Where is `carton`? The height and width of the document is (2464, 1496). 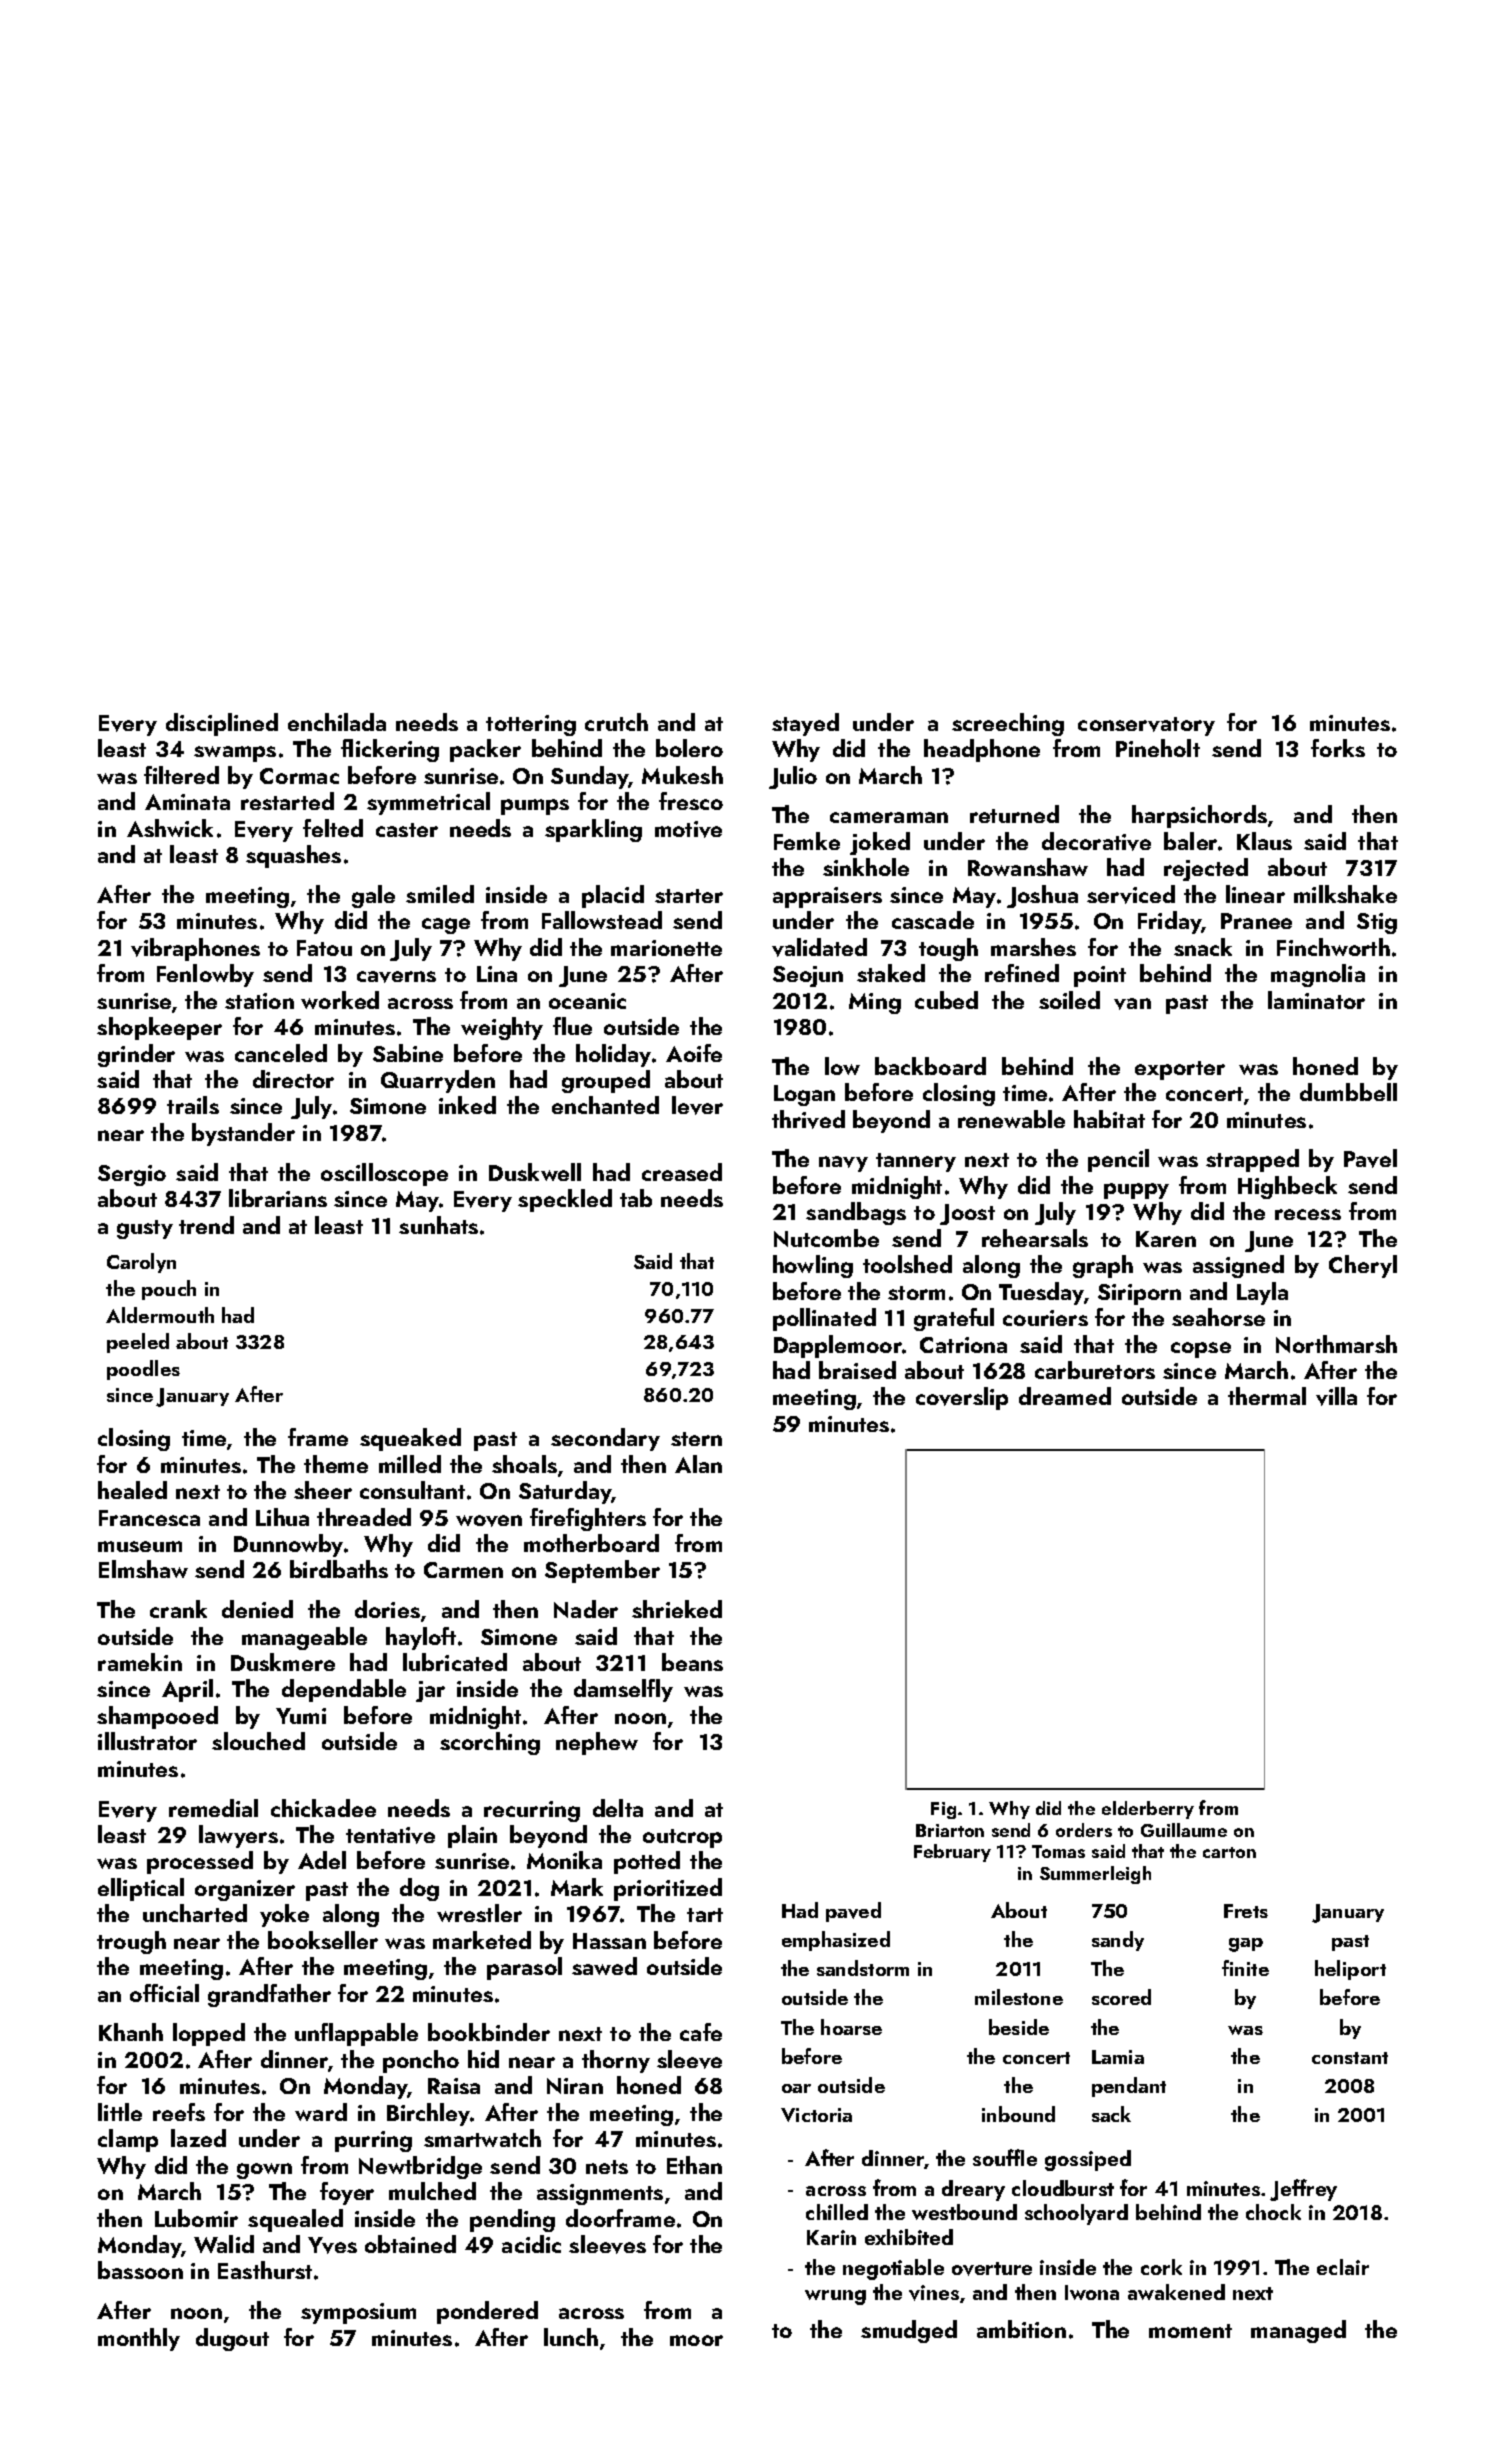 carton is located at coordinates (1229, 1852).
